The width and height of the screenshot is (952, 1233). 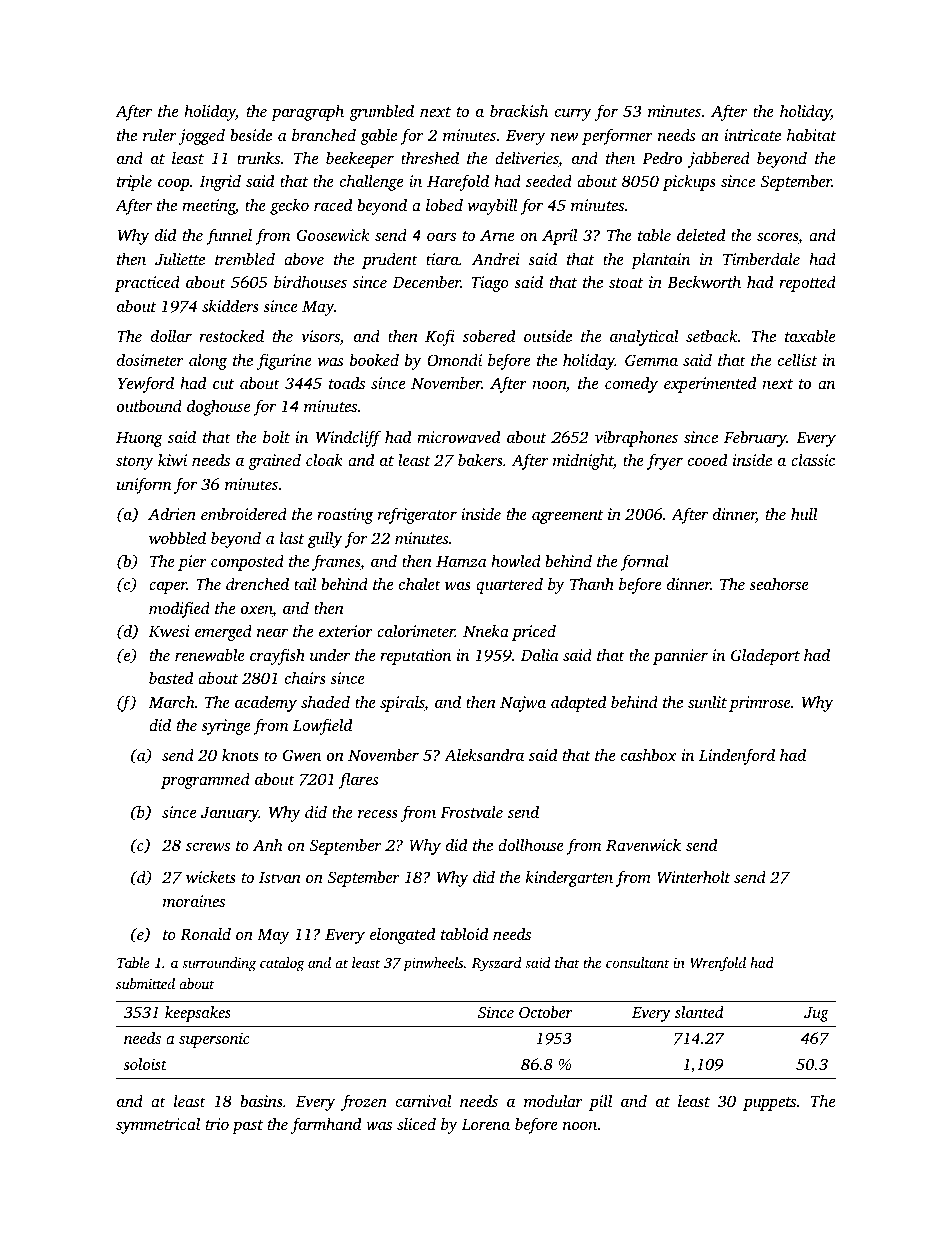 I want to click on pinwheels, so click(x=433, y=964).
